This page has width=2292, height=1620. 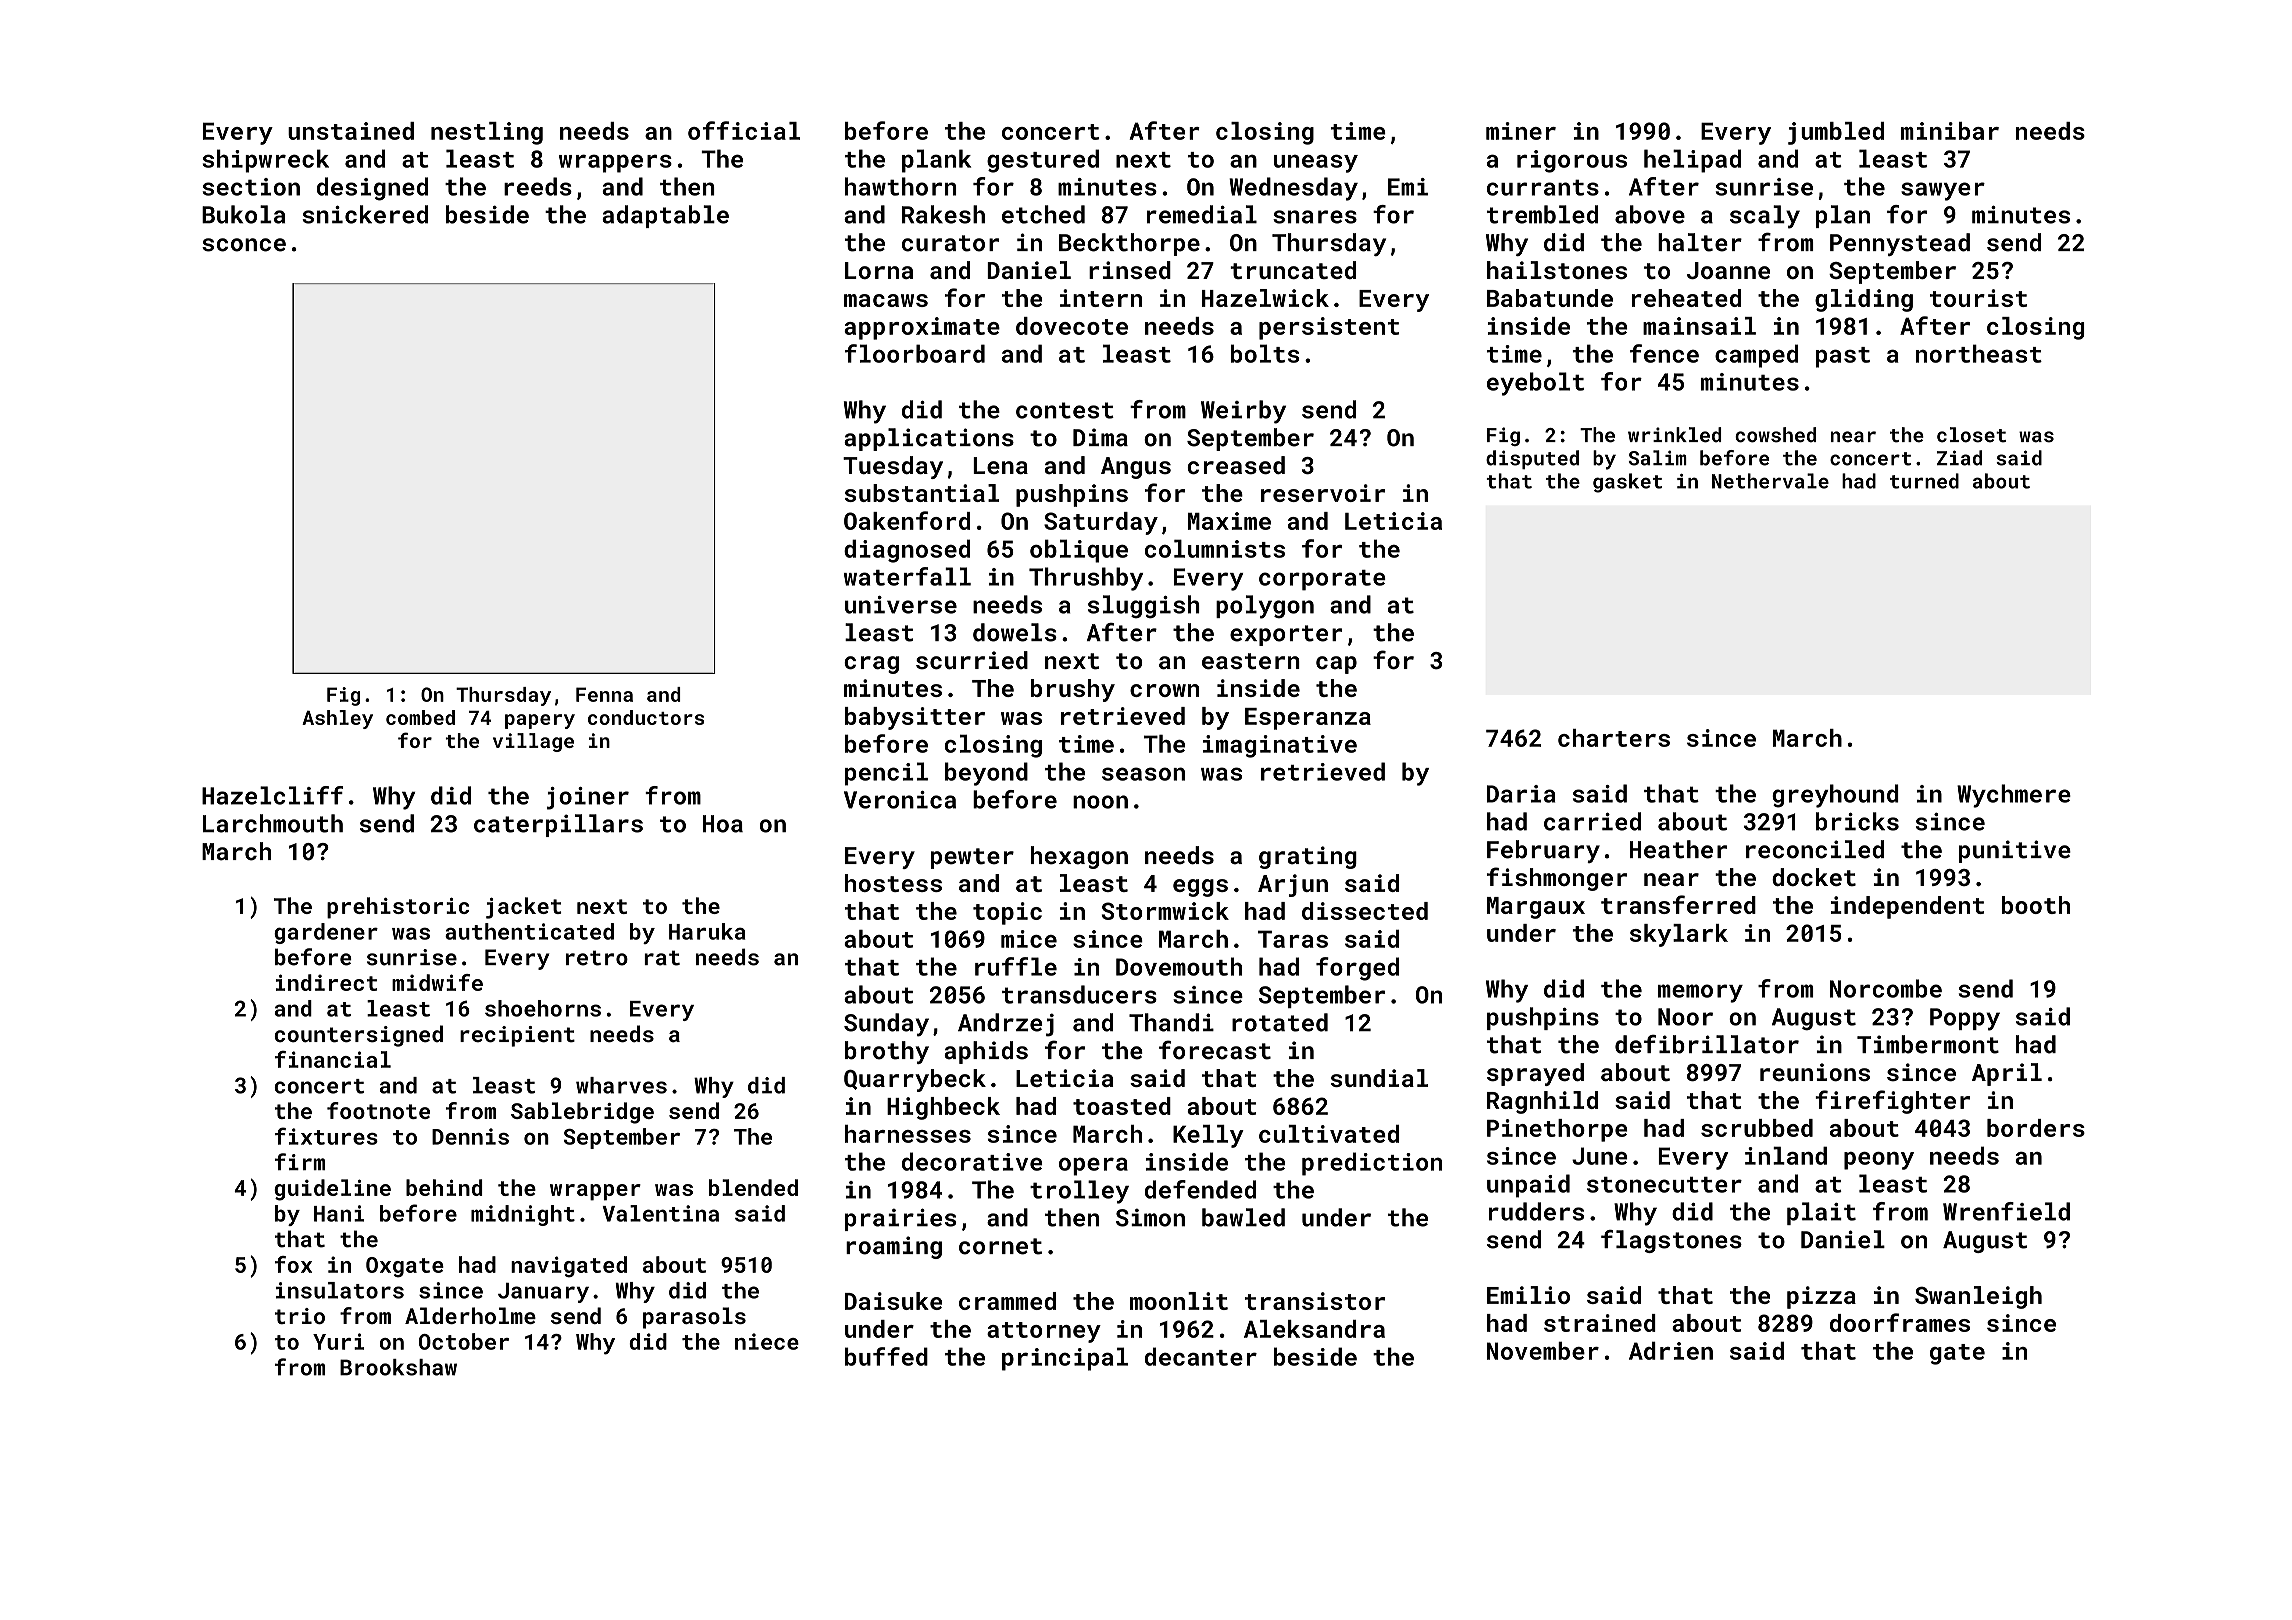 I want to click on sconce, so click(x=244, y=245).
